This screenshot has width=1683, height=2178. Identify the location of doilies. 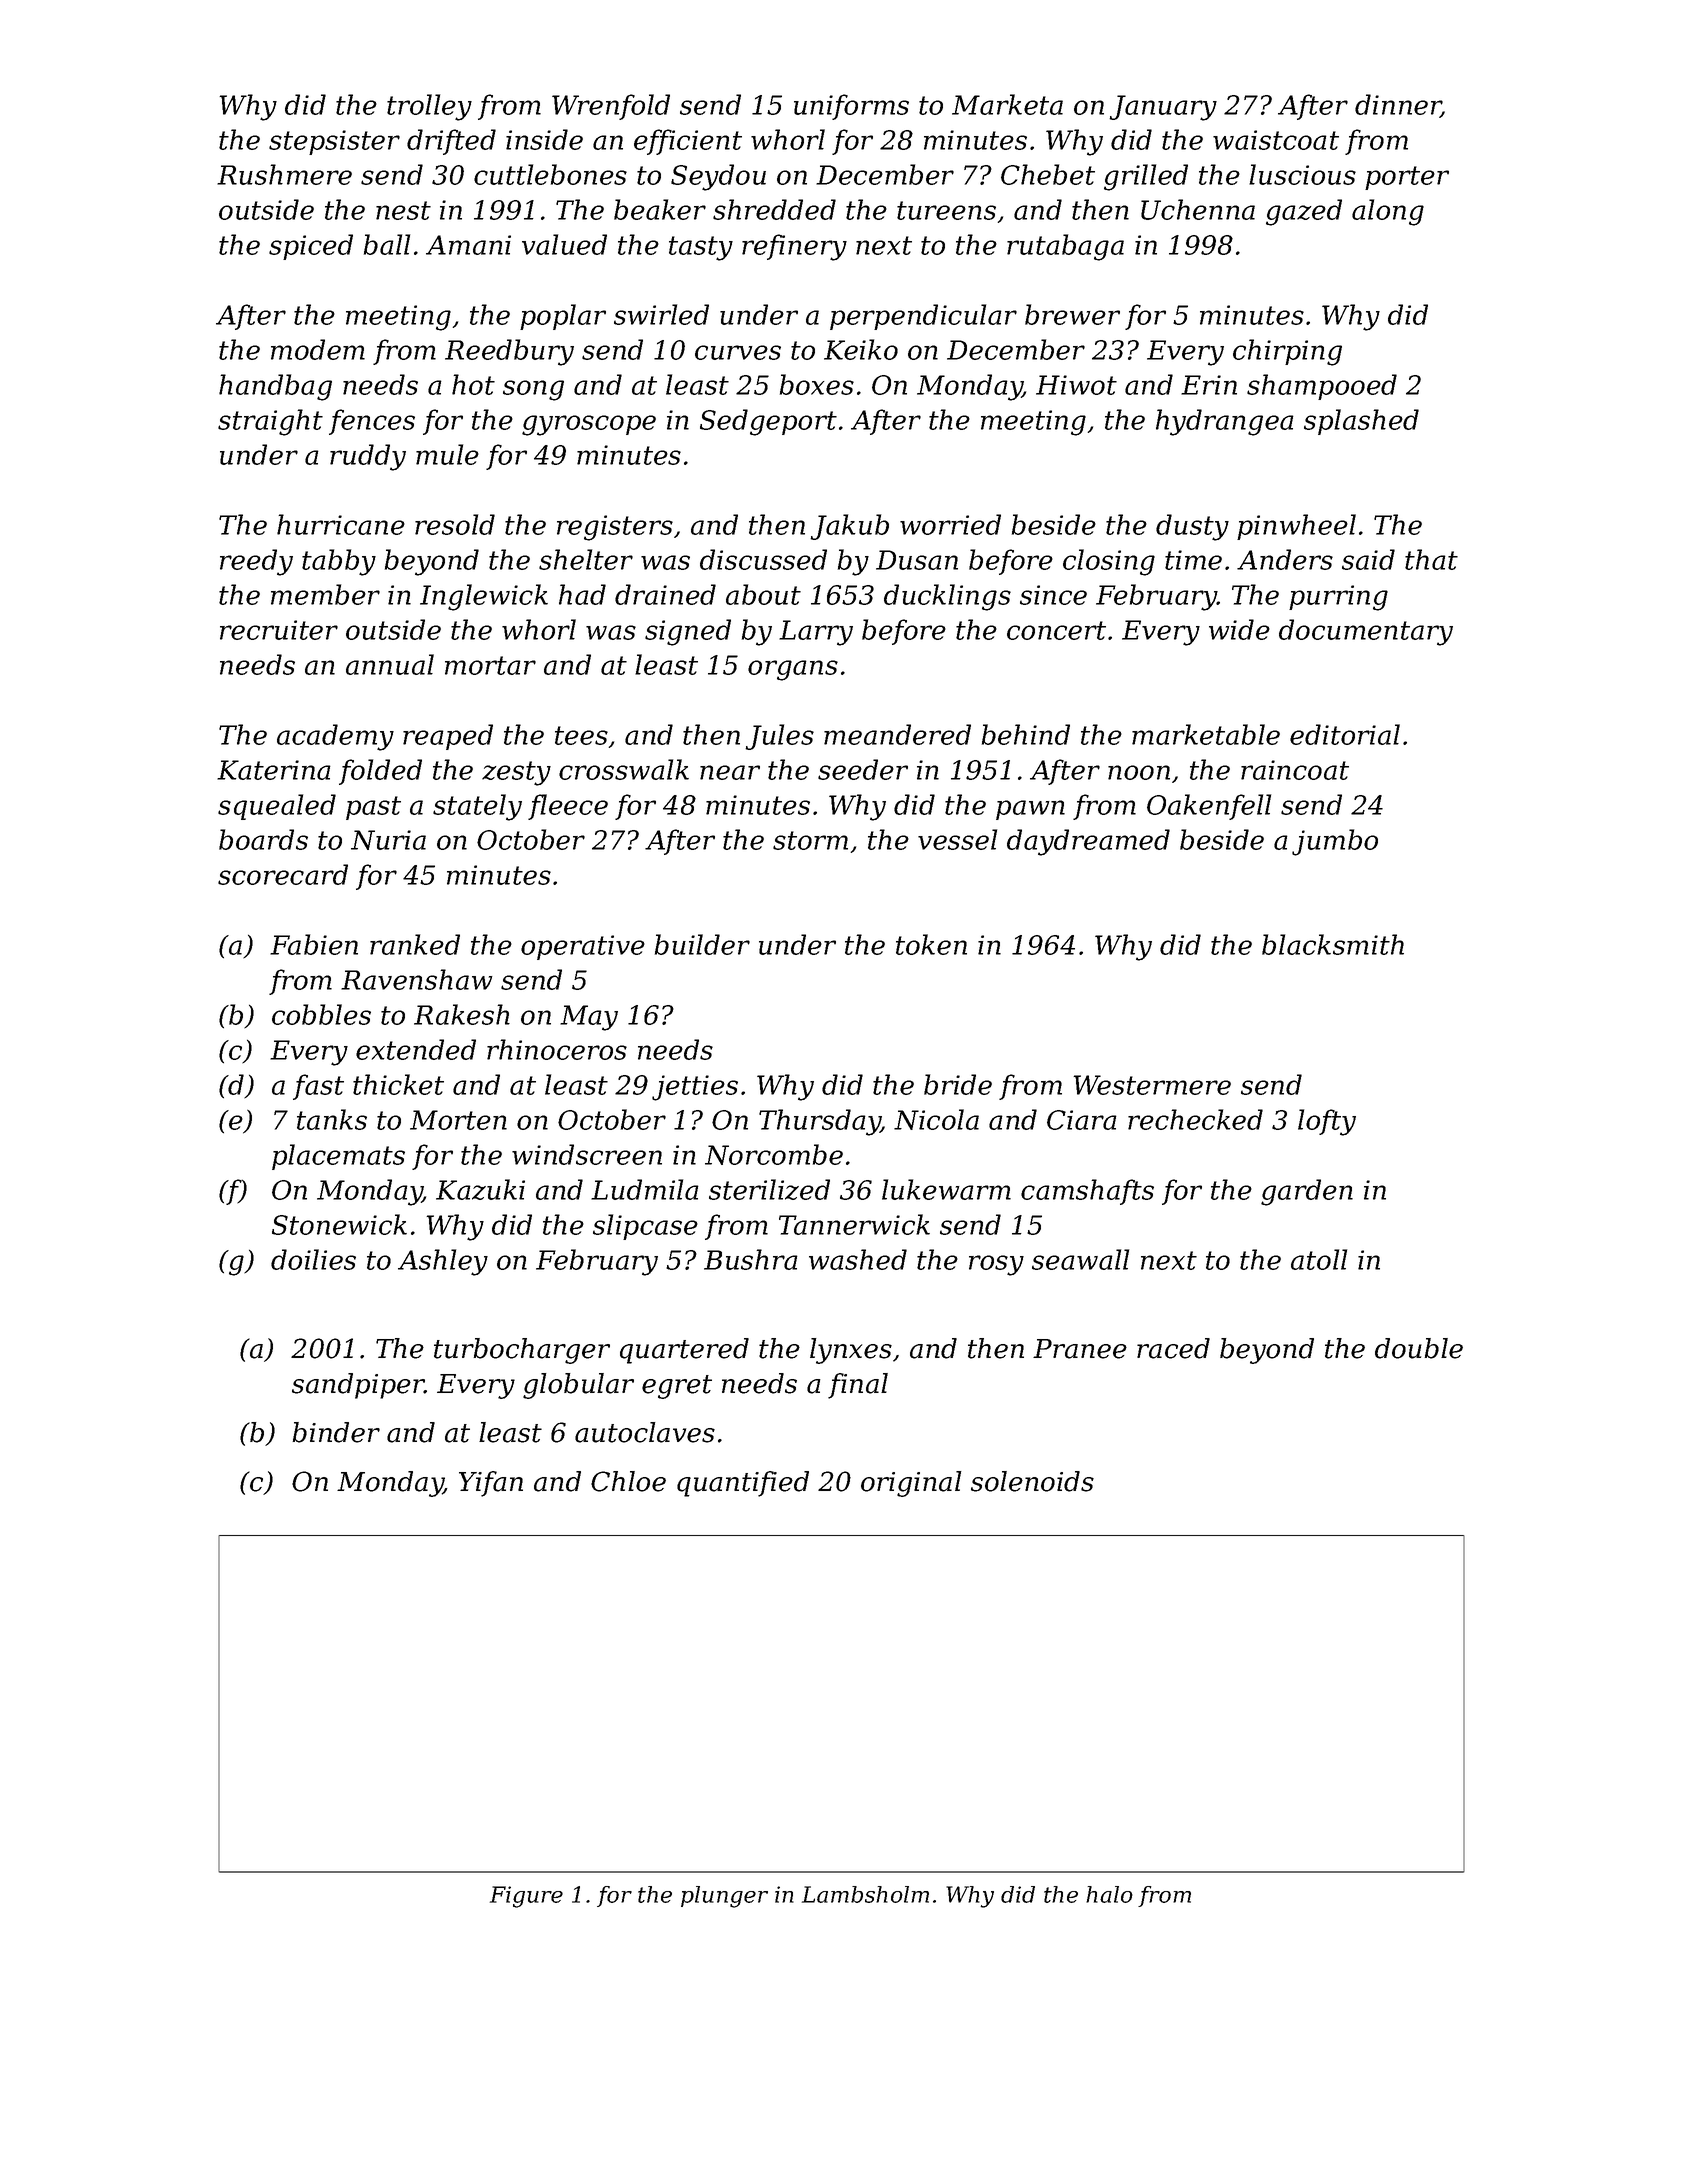
(313, 1259).
